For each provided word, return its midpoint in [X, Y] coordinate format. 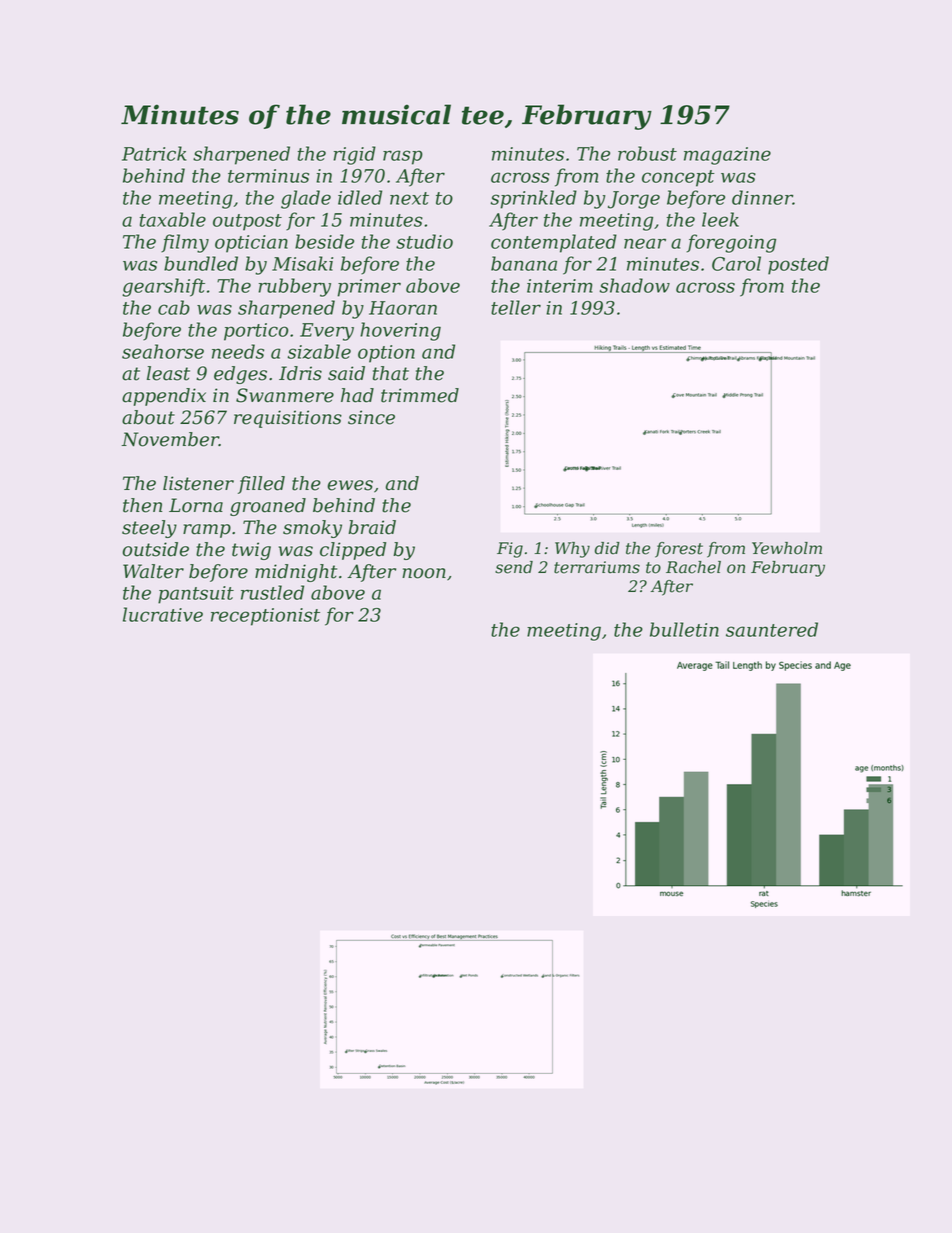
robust [647, 153]
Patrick [154, 153]
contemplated [554, 243]
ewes [350, 485]
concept [678, 178]
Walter [153, 571]
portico [256, 332]
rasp [403, 157]
